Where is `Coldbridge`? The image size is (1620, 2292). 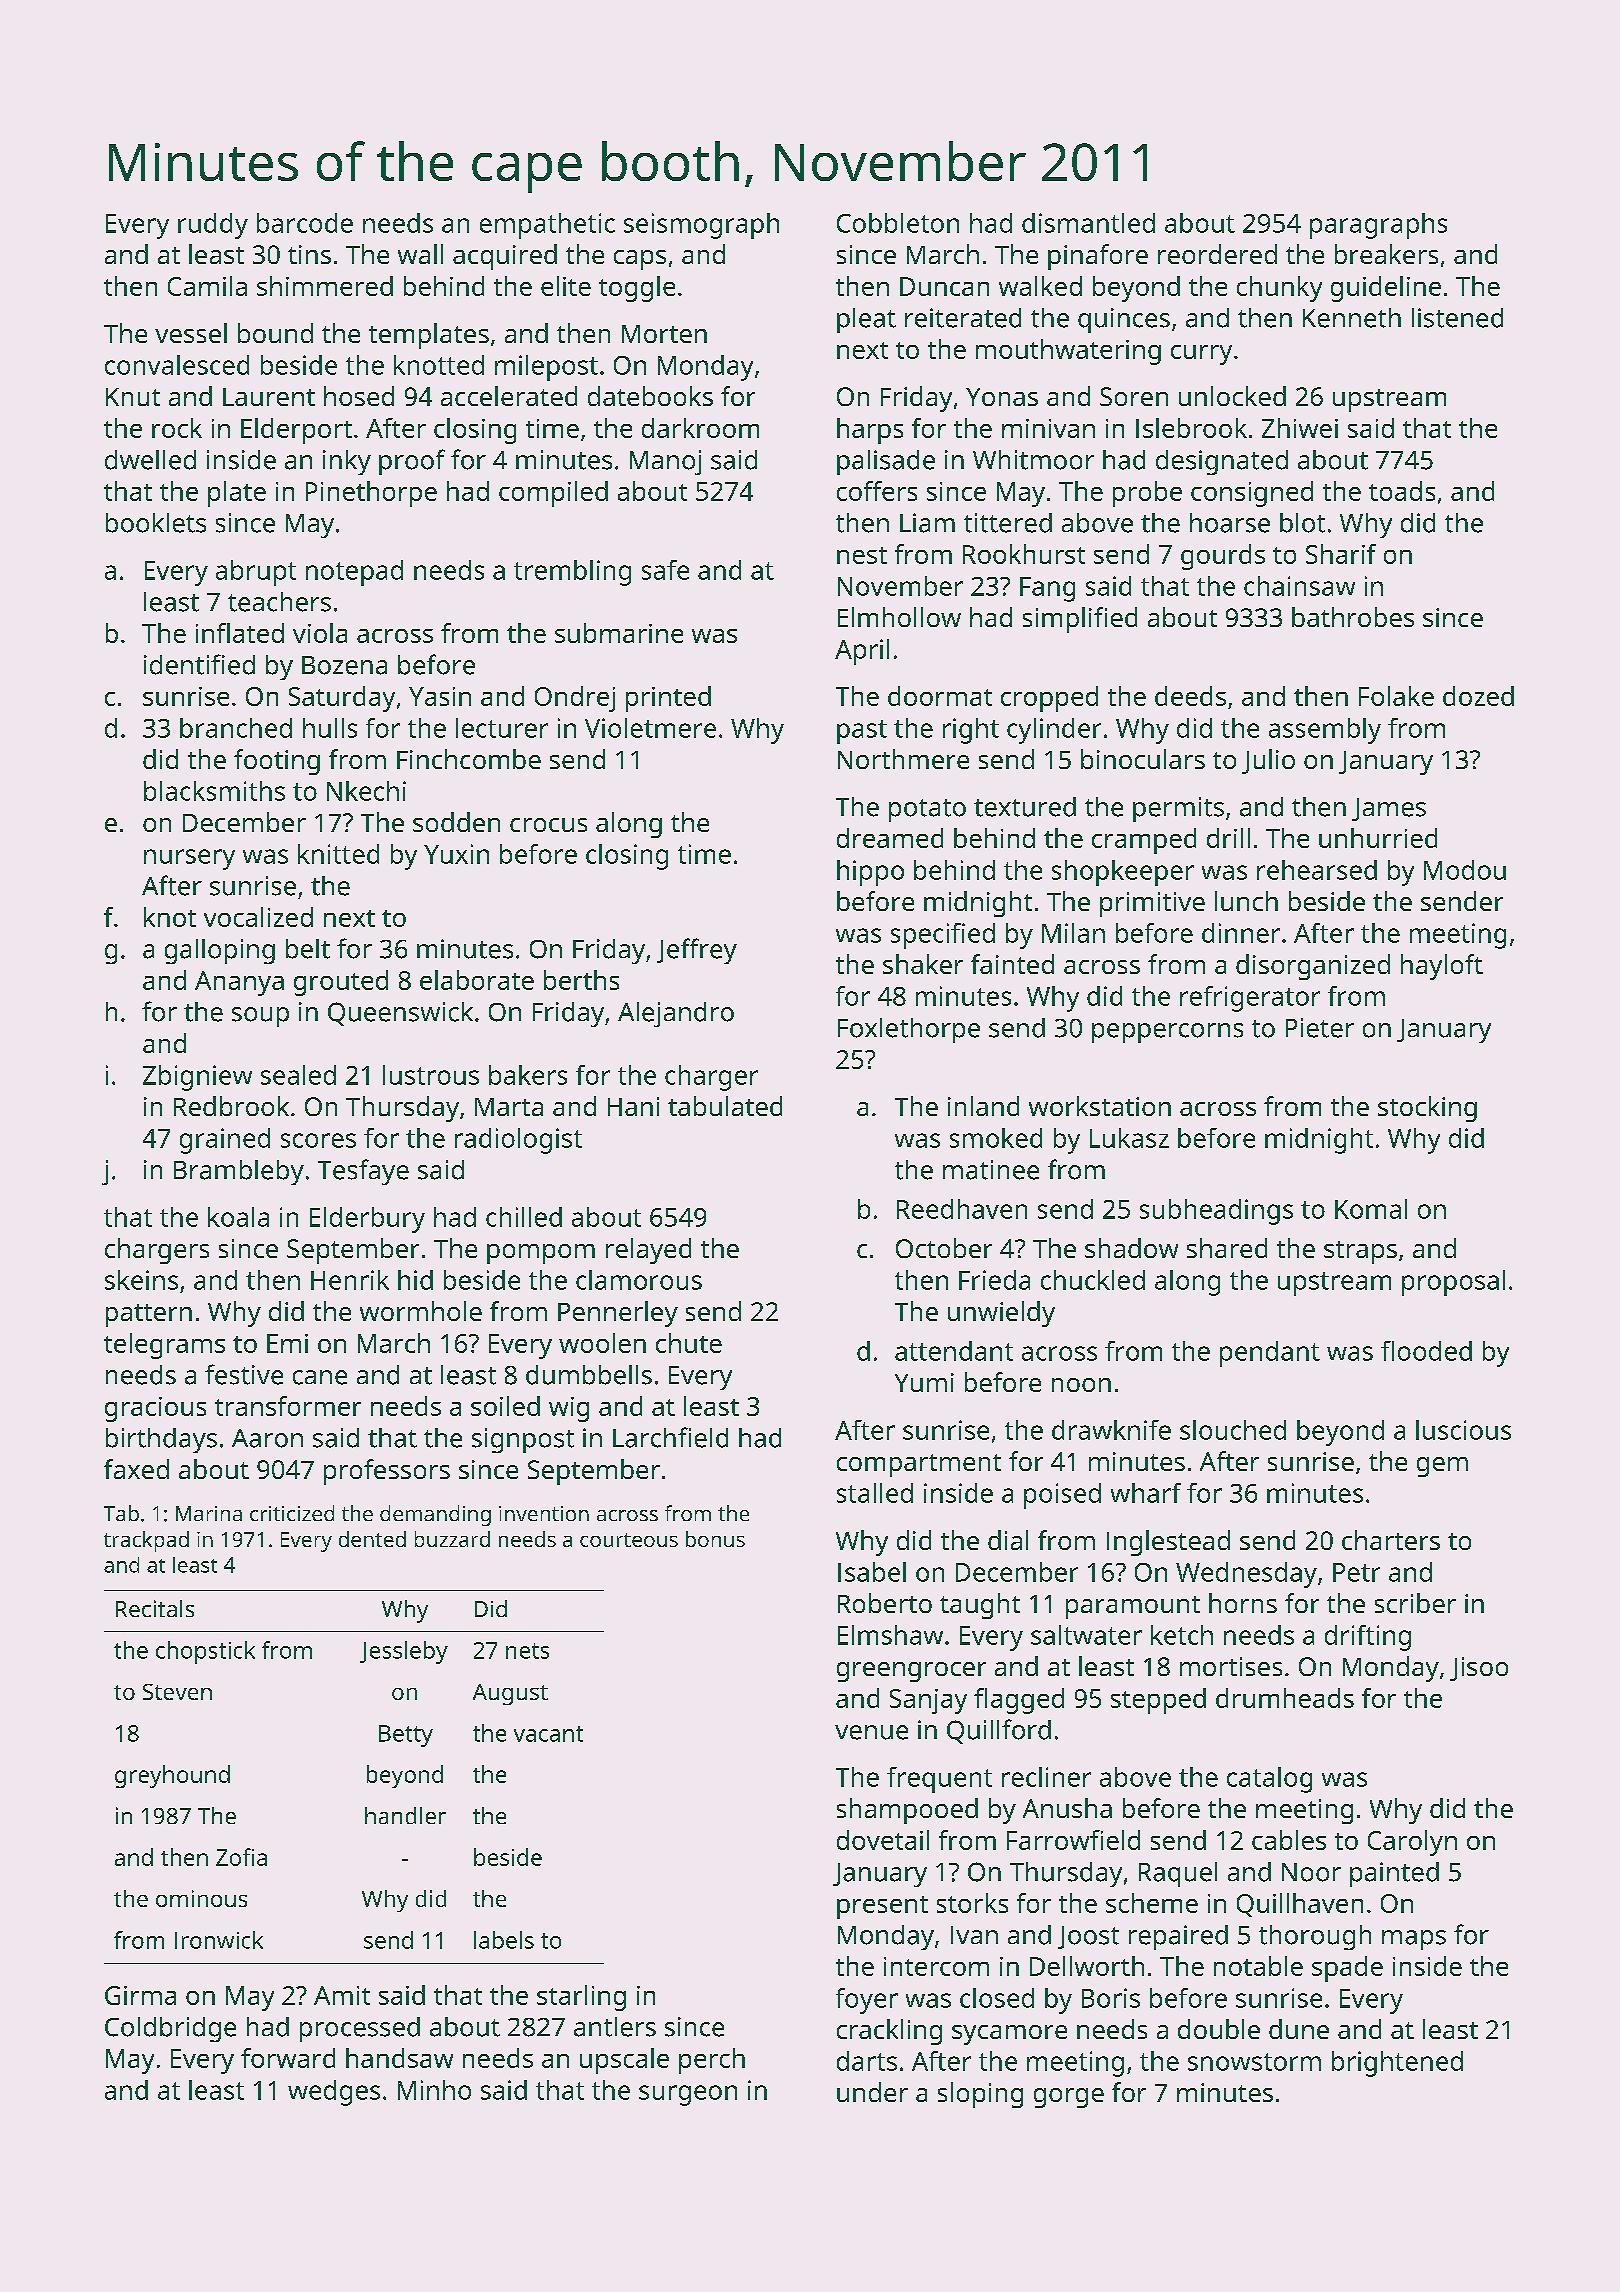 Coldbridge is located at coordinates (170, 2029).
